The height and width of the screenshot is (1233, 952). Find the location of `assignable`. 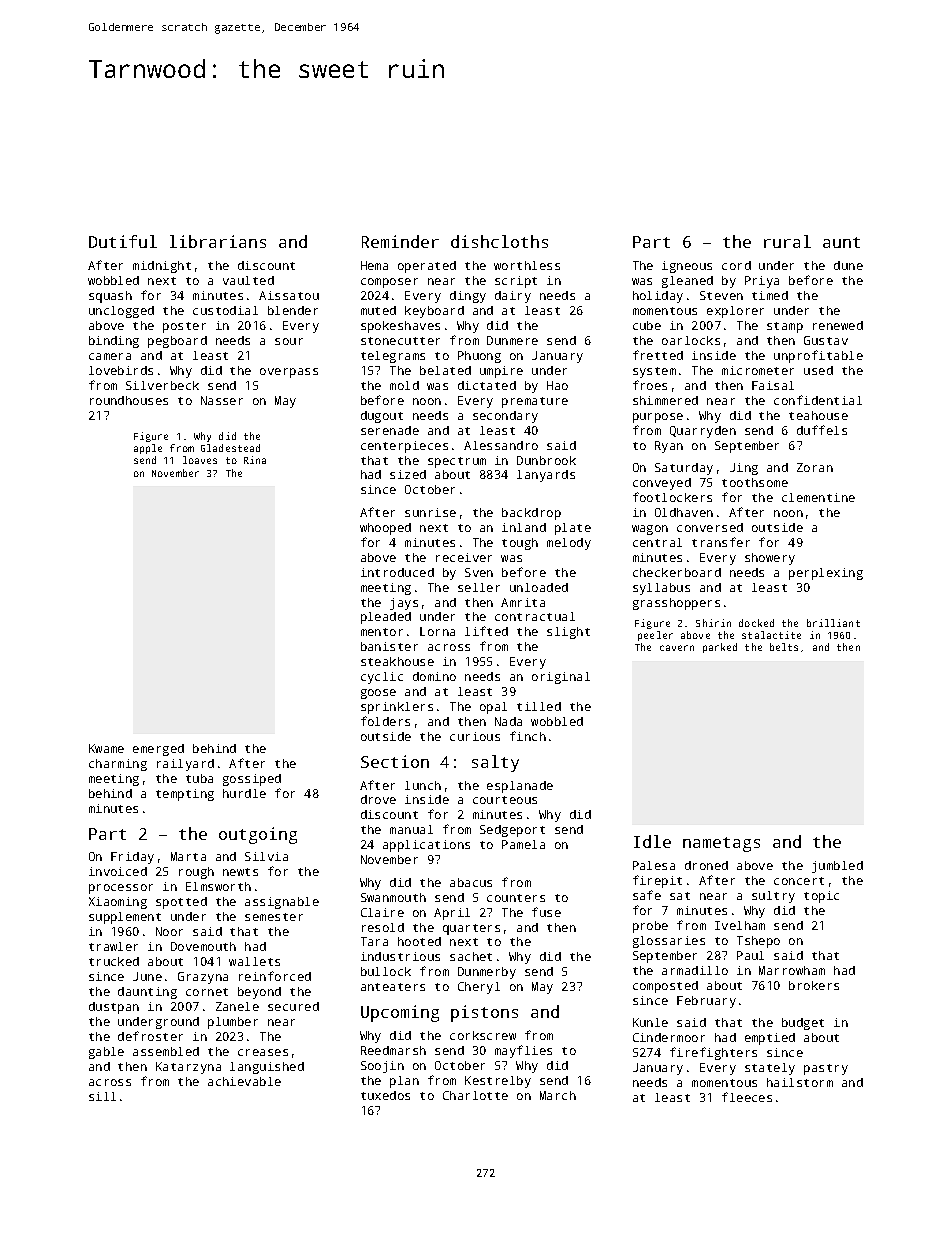

assignable is located at coordinates (282, 903).
